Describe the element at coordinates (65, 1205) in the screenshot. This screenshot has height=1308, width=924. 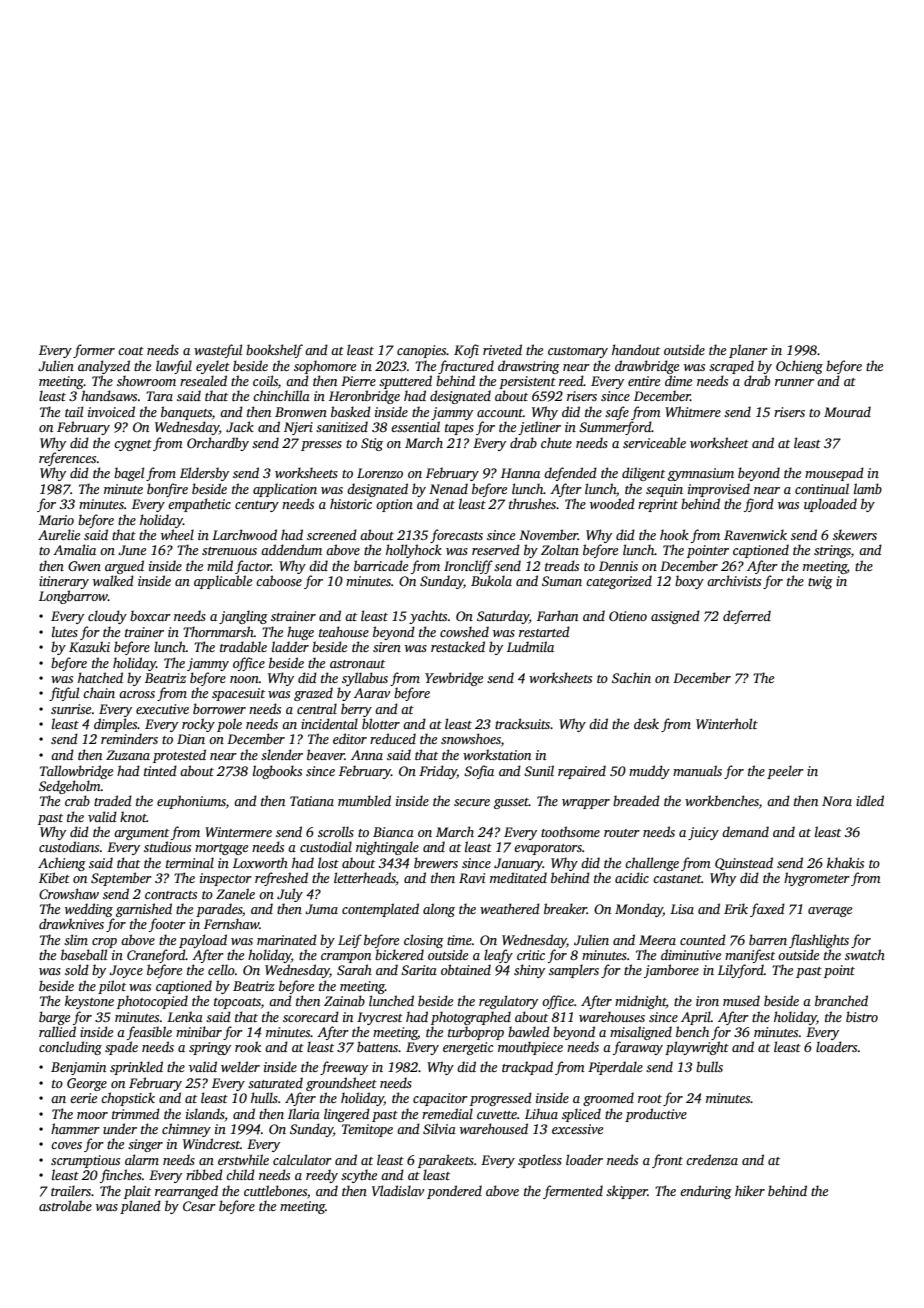
I see `astrolabe` at that location.
